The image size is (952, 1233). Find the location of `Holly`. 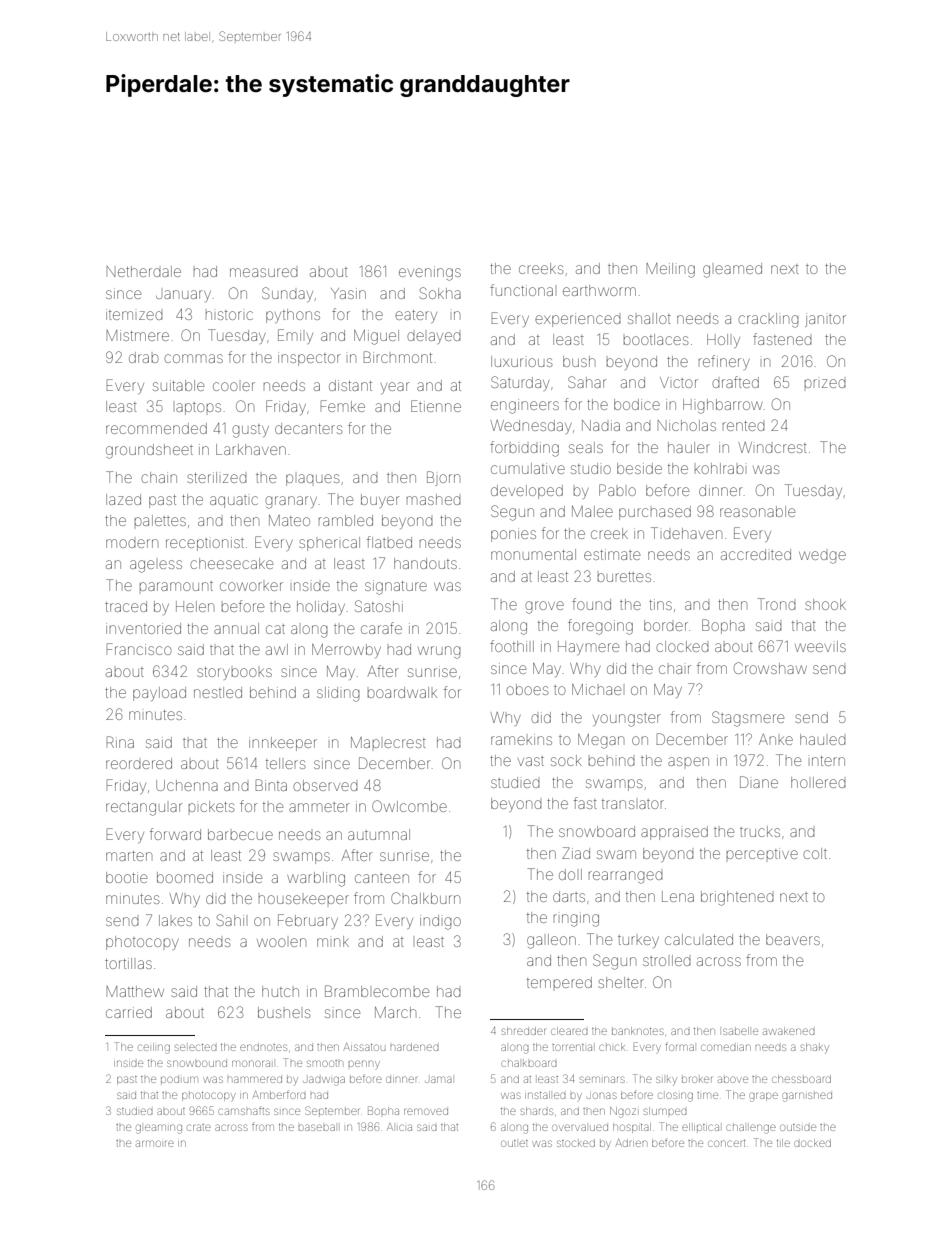

Holly is located at coordinates (723, 341).
